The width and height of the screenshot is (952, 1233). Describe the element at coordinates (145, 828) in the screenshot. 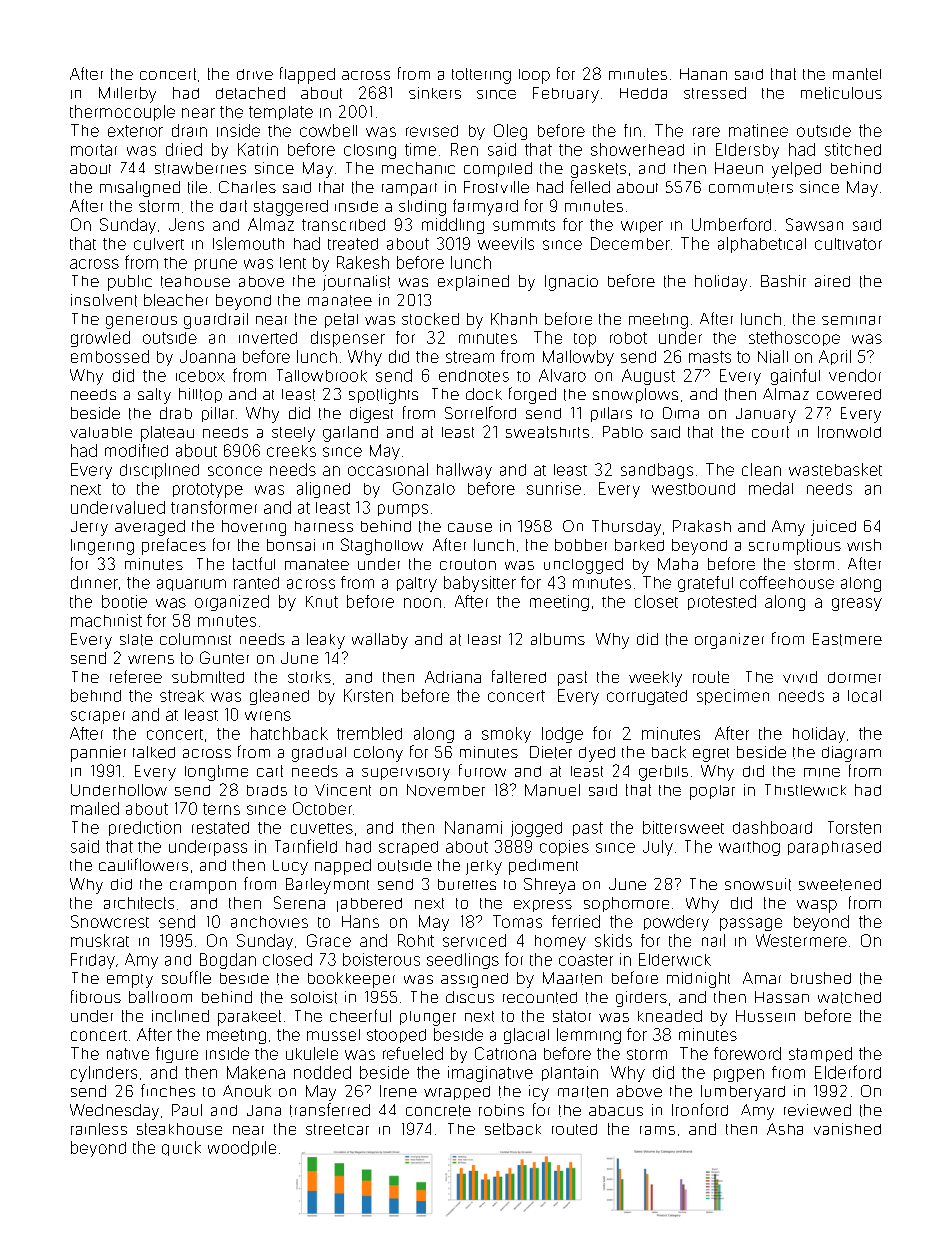

I see `prediction` at that location.
